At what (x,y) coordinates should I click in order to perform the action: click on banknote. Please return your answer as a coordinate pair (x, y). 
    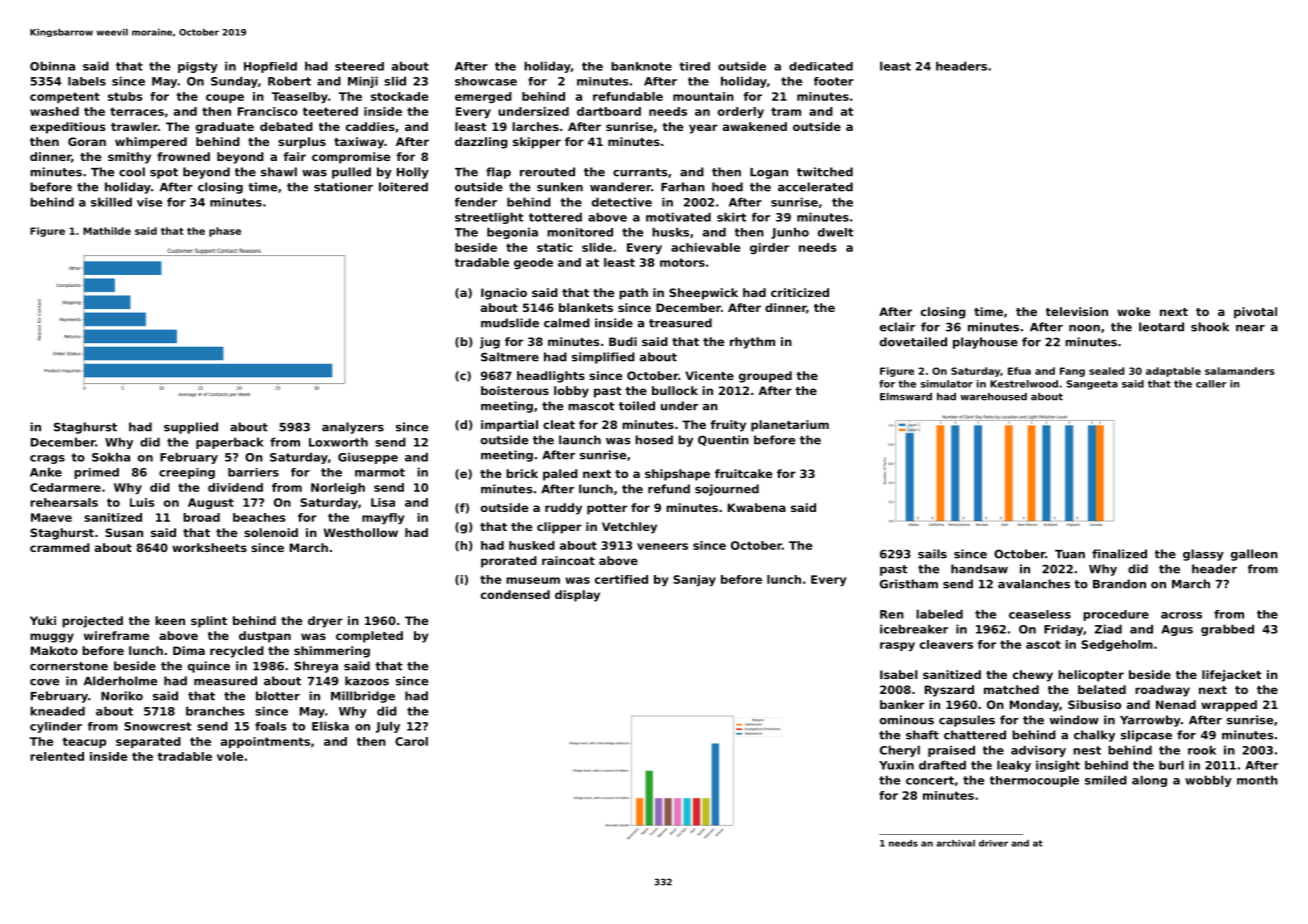
    Looking at the image, I should click on (641, 66).
